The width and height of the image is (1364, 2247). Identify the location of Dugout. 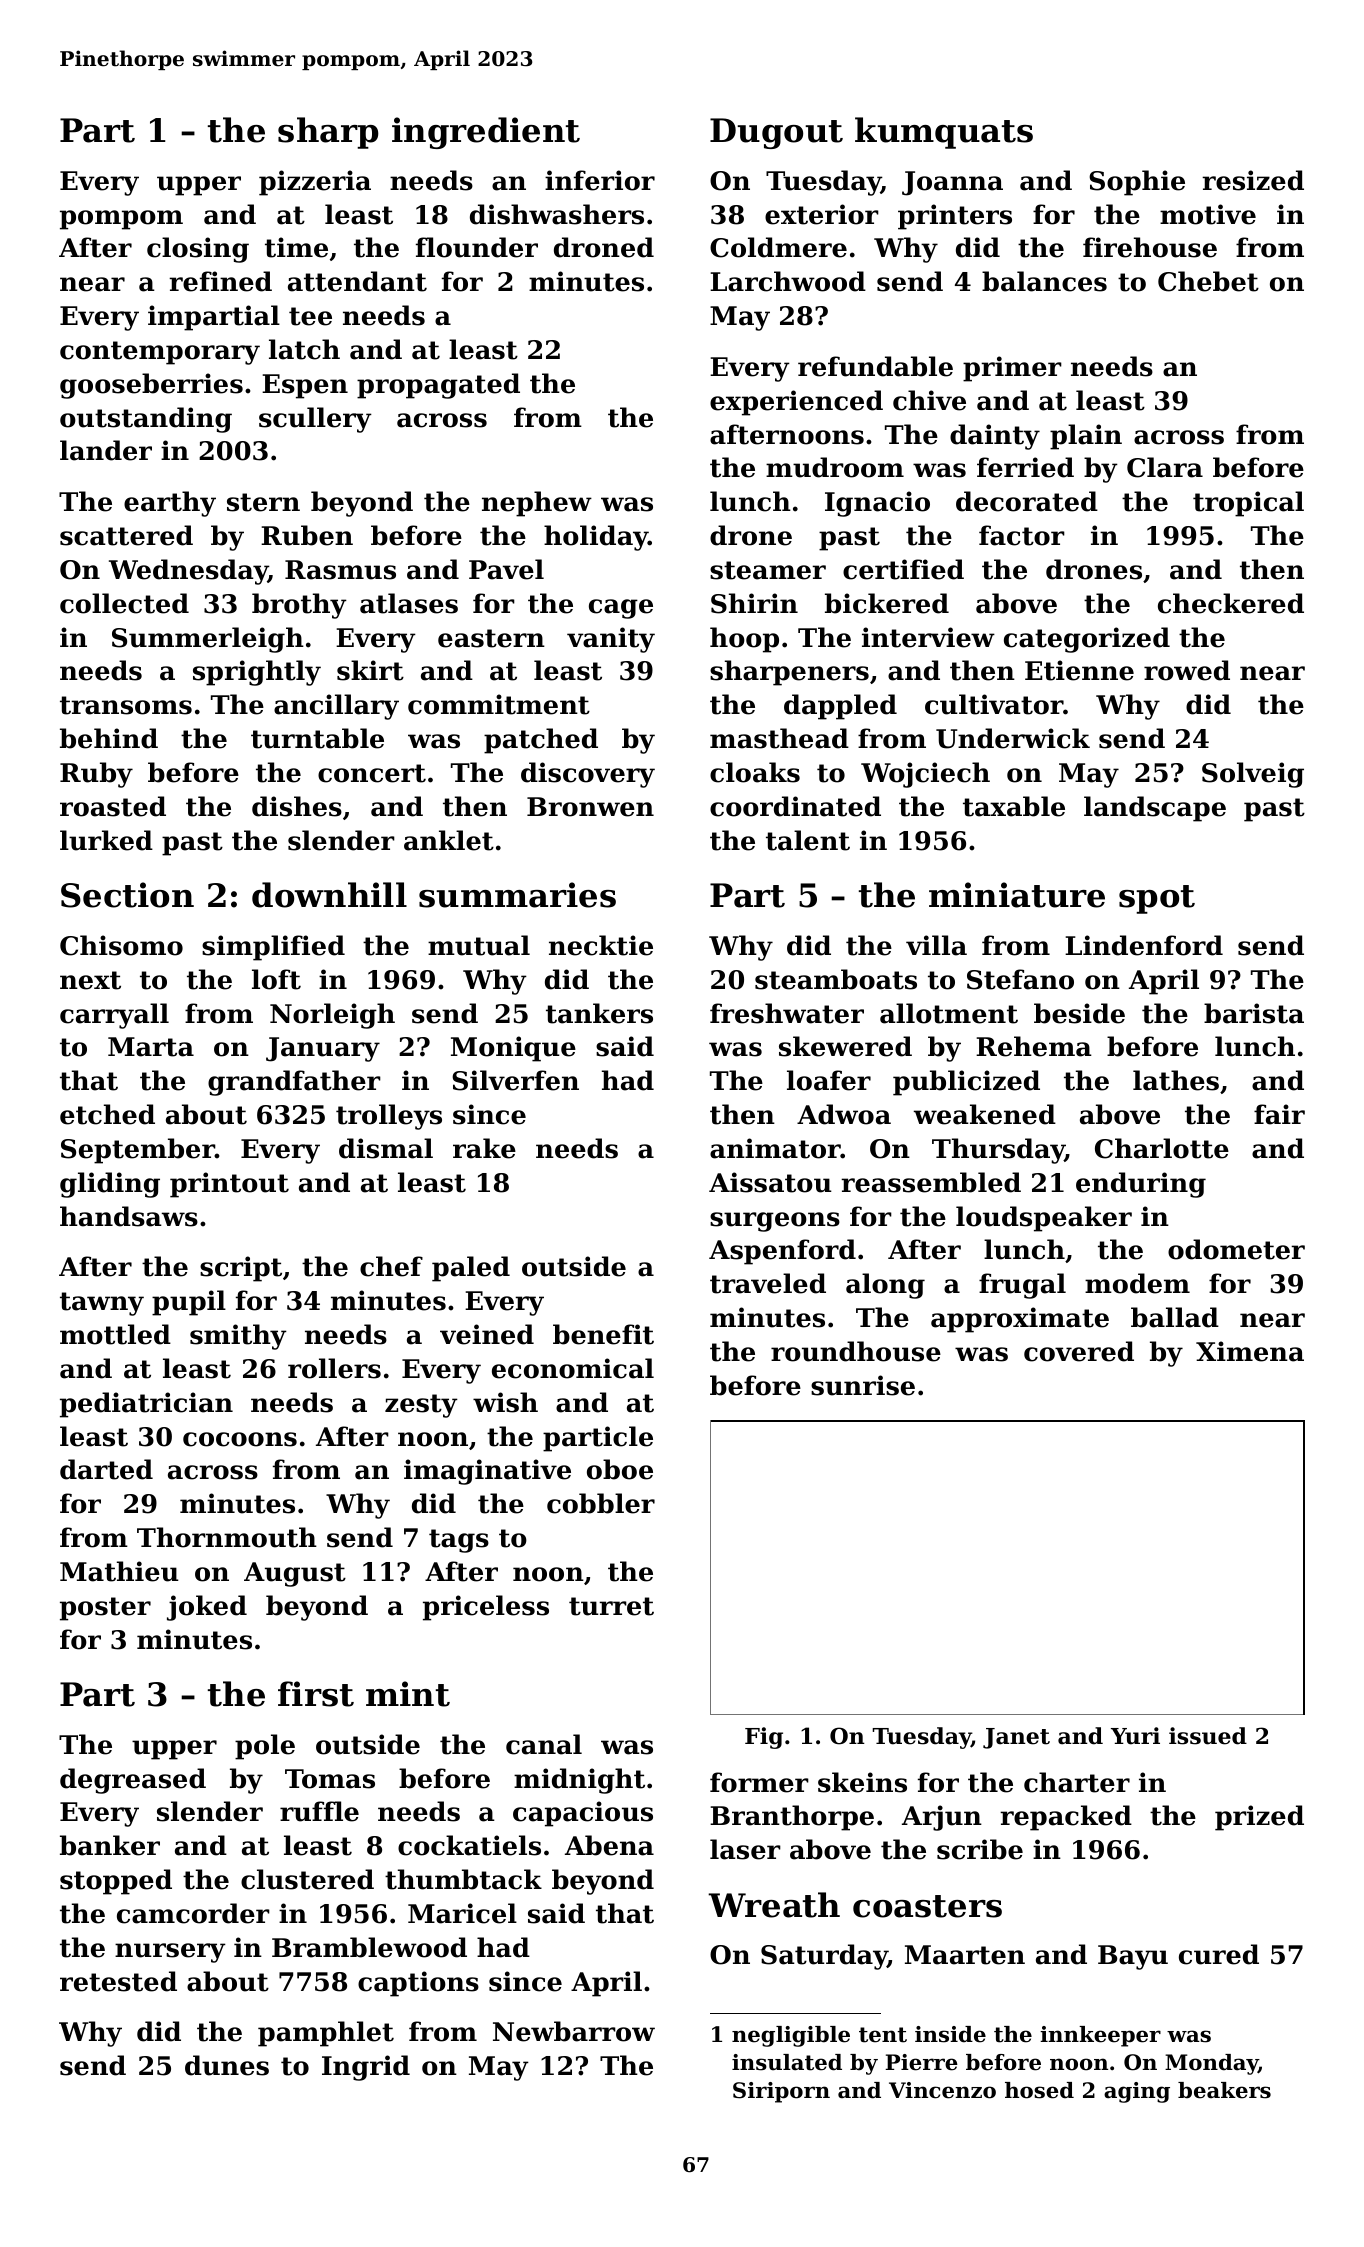
(776, 133).
